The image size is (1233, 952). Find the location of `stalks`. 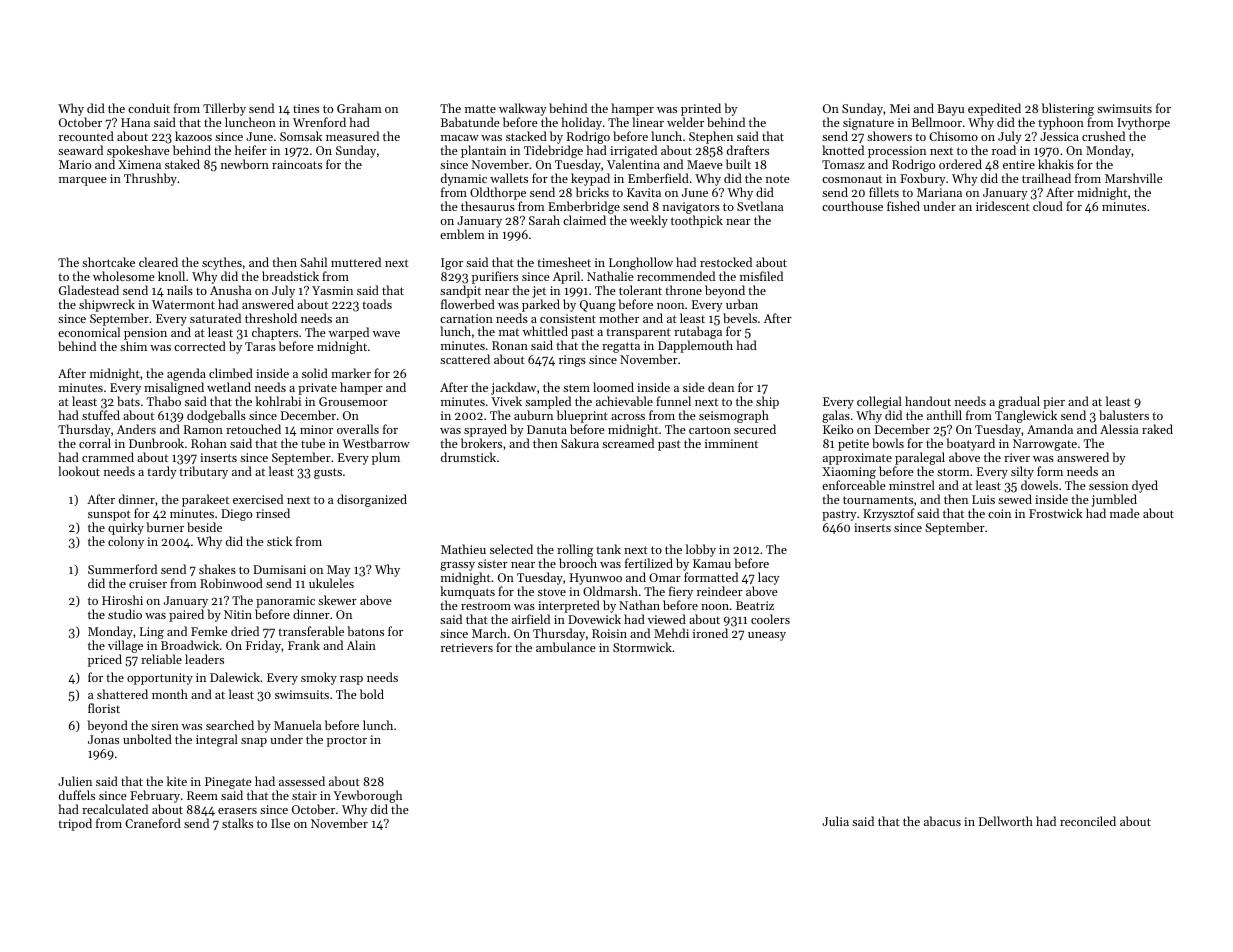

stalks is located at coordinates (237, 823).
